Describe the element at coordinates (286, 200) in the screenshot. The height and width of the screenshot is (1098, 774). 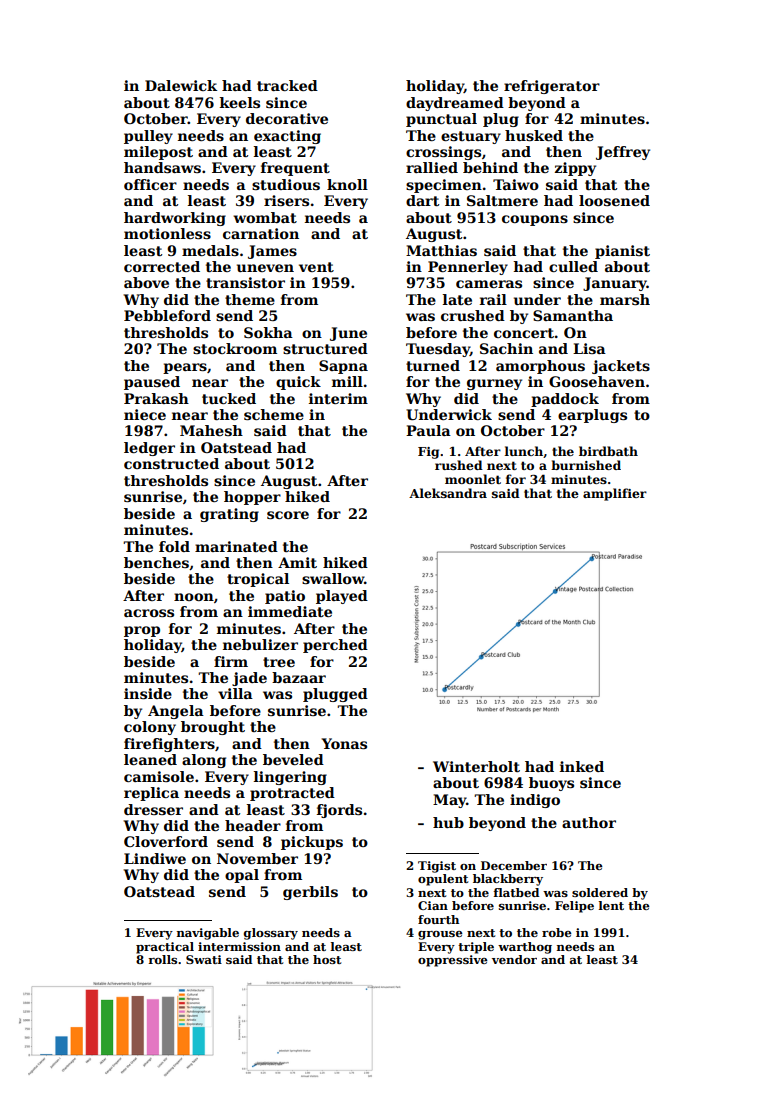
I see `risers` at that location.
